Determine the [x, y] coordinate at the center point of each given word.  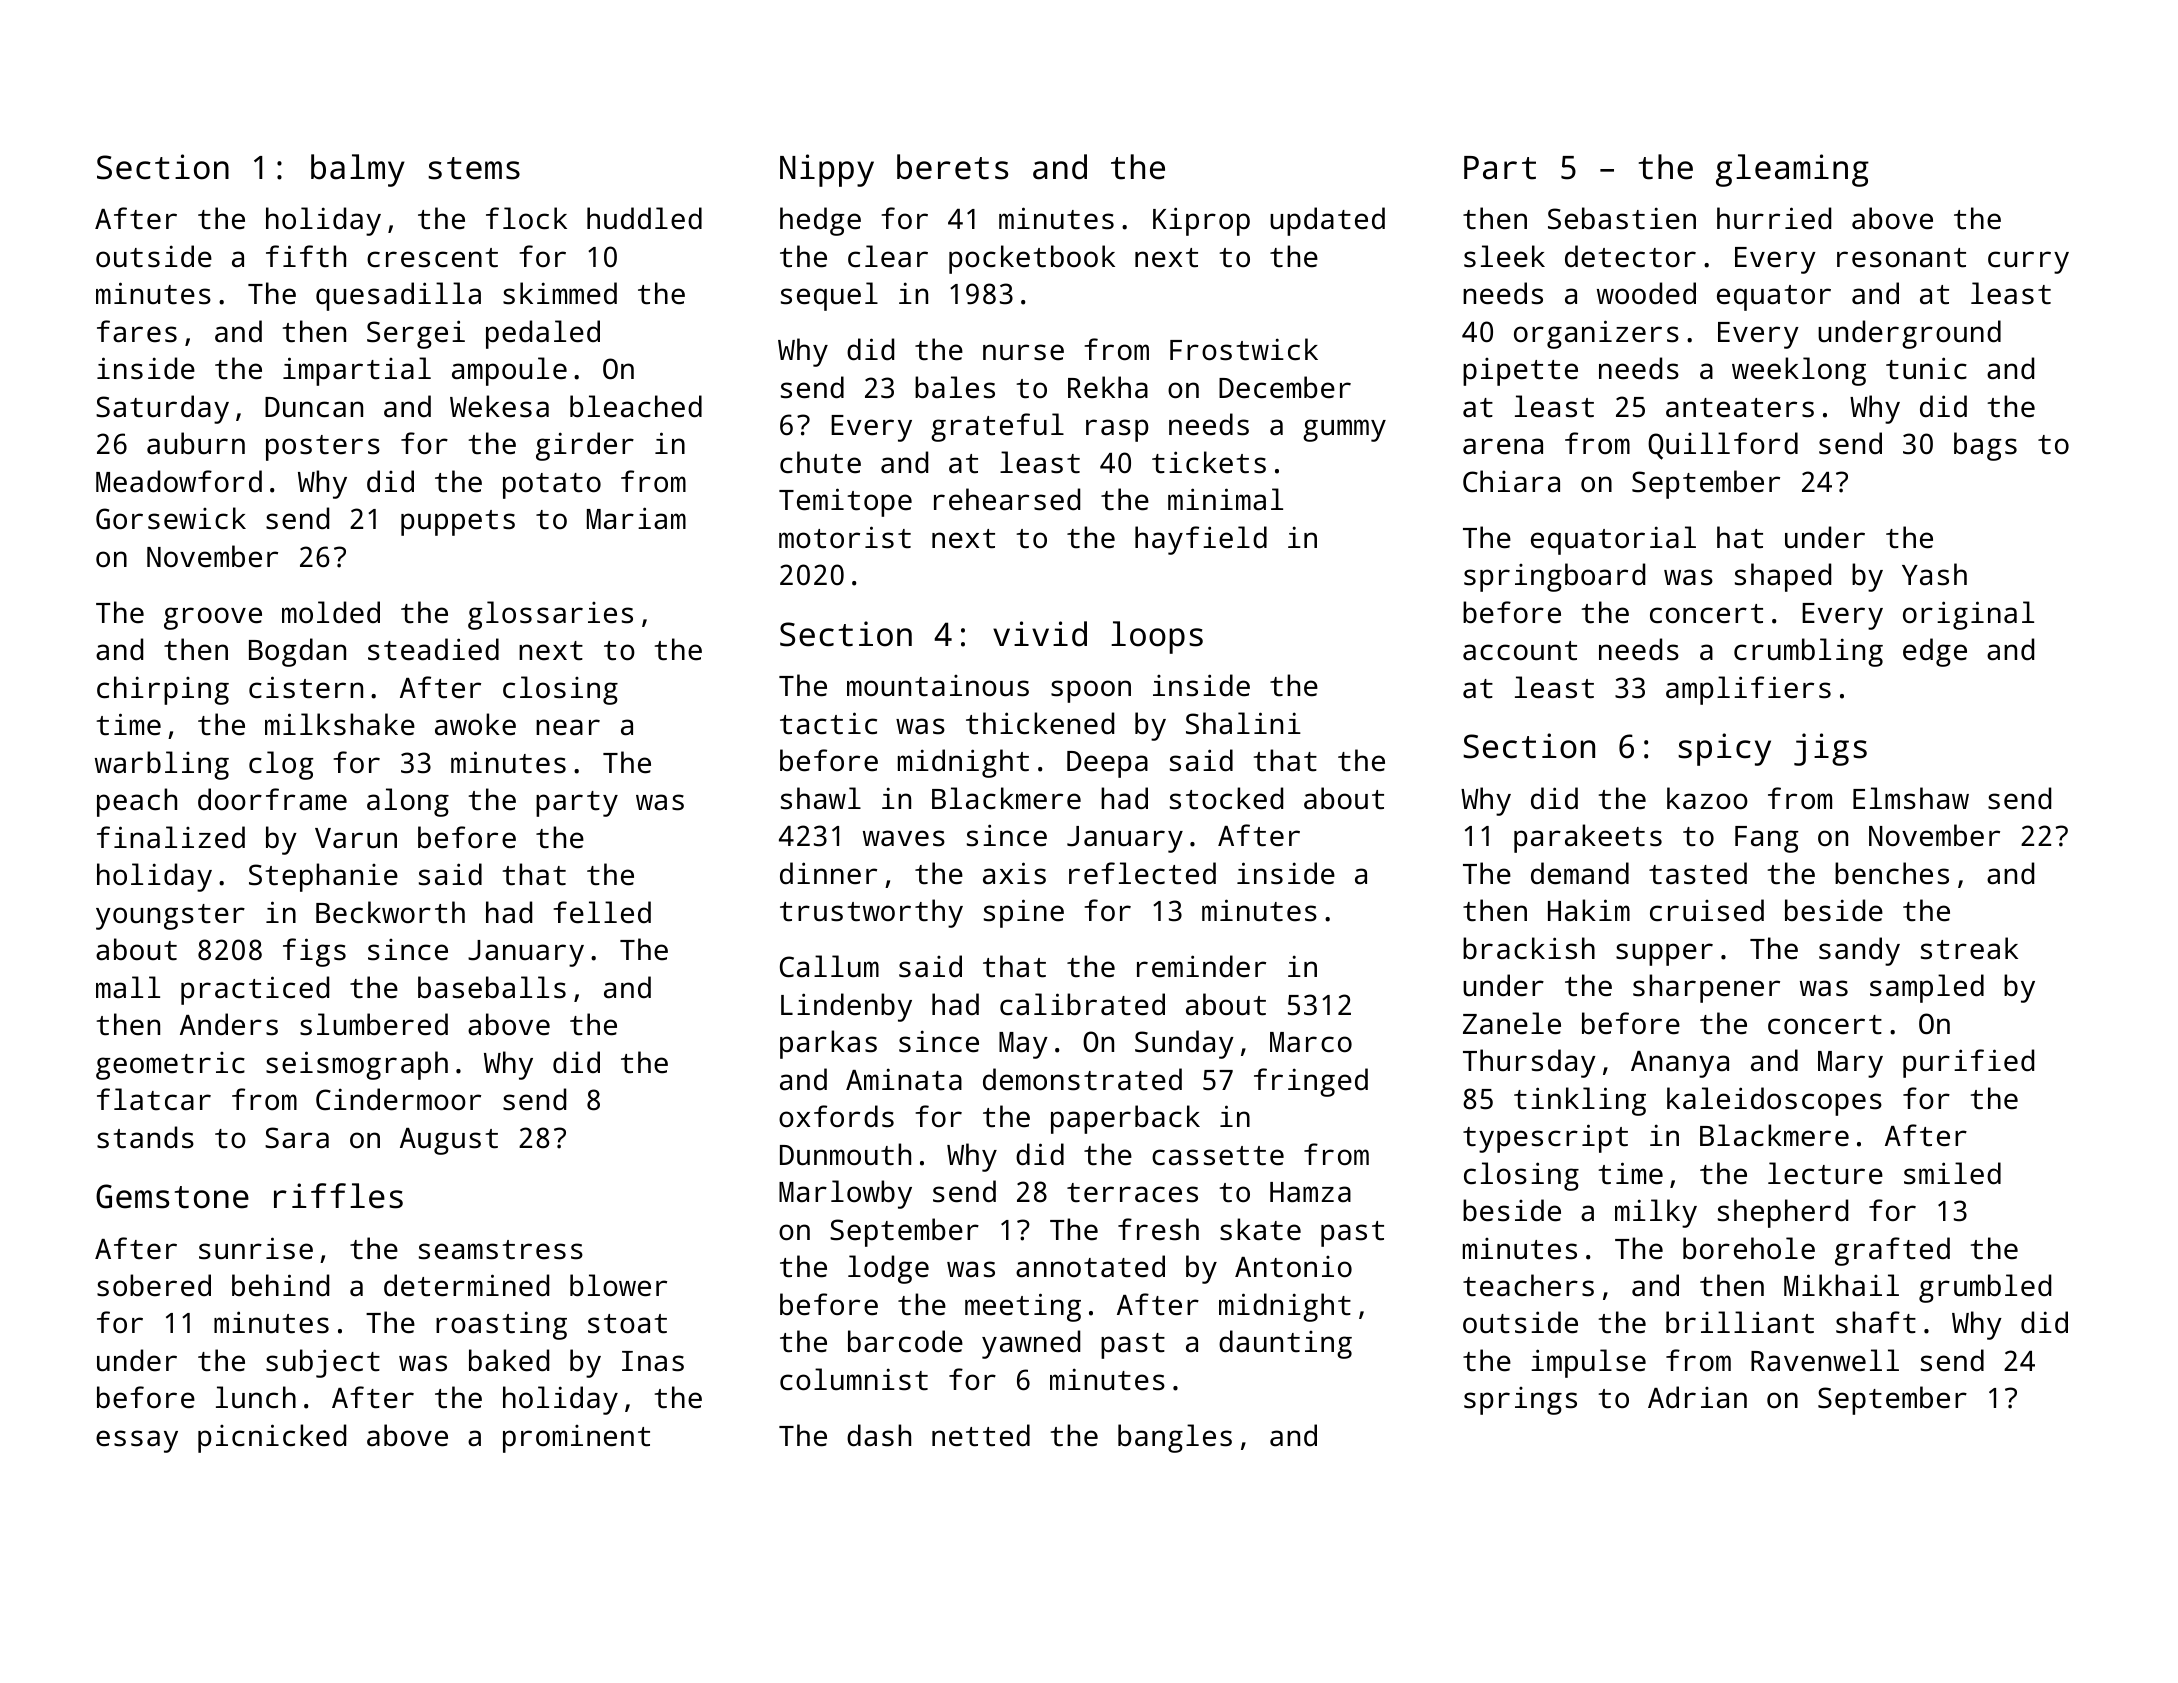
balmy [358, 170]
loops [1157, 637]
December [1285, 387]
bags [1985, 446]
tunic [1926, 368]
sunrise [256, 1248]
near [568, 727]
